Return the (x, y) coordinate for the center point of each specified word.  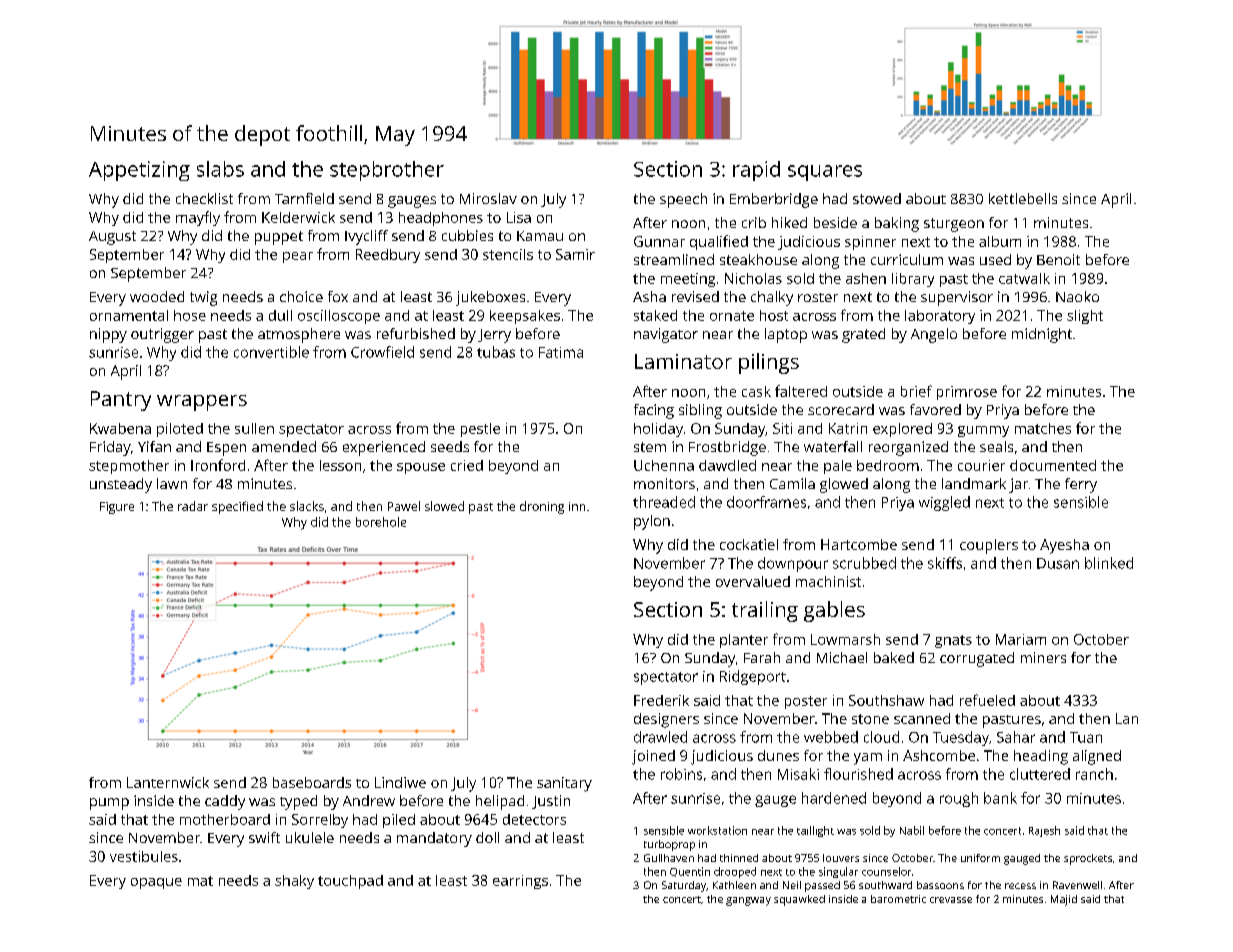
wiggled (944, 503)
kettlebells (1023, 198)
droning (542, 507)
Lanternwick (168, 782)
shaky (294, 882)
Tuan (1086, 737)
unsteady (121, 485)
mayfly (198, 218)
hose (190, 315)
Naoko (1077, 296)
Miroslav (488, 198)
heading (1041, 757)
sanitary (564, 784)
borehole (381, 522)
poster (806, 702)
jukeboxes (490, 298)
